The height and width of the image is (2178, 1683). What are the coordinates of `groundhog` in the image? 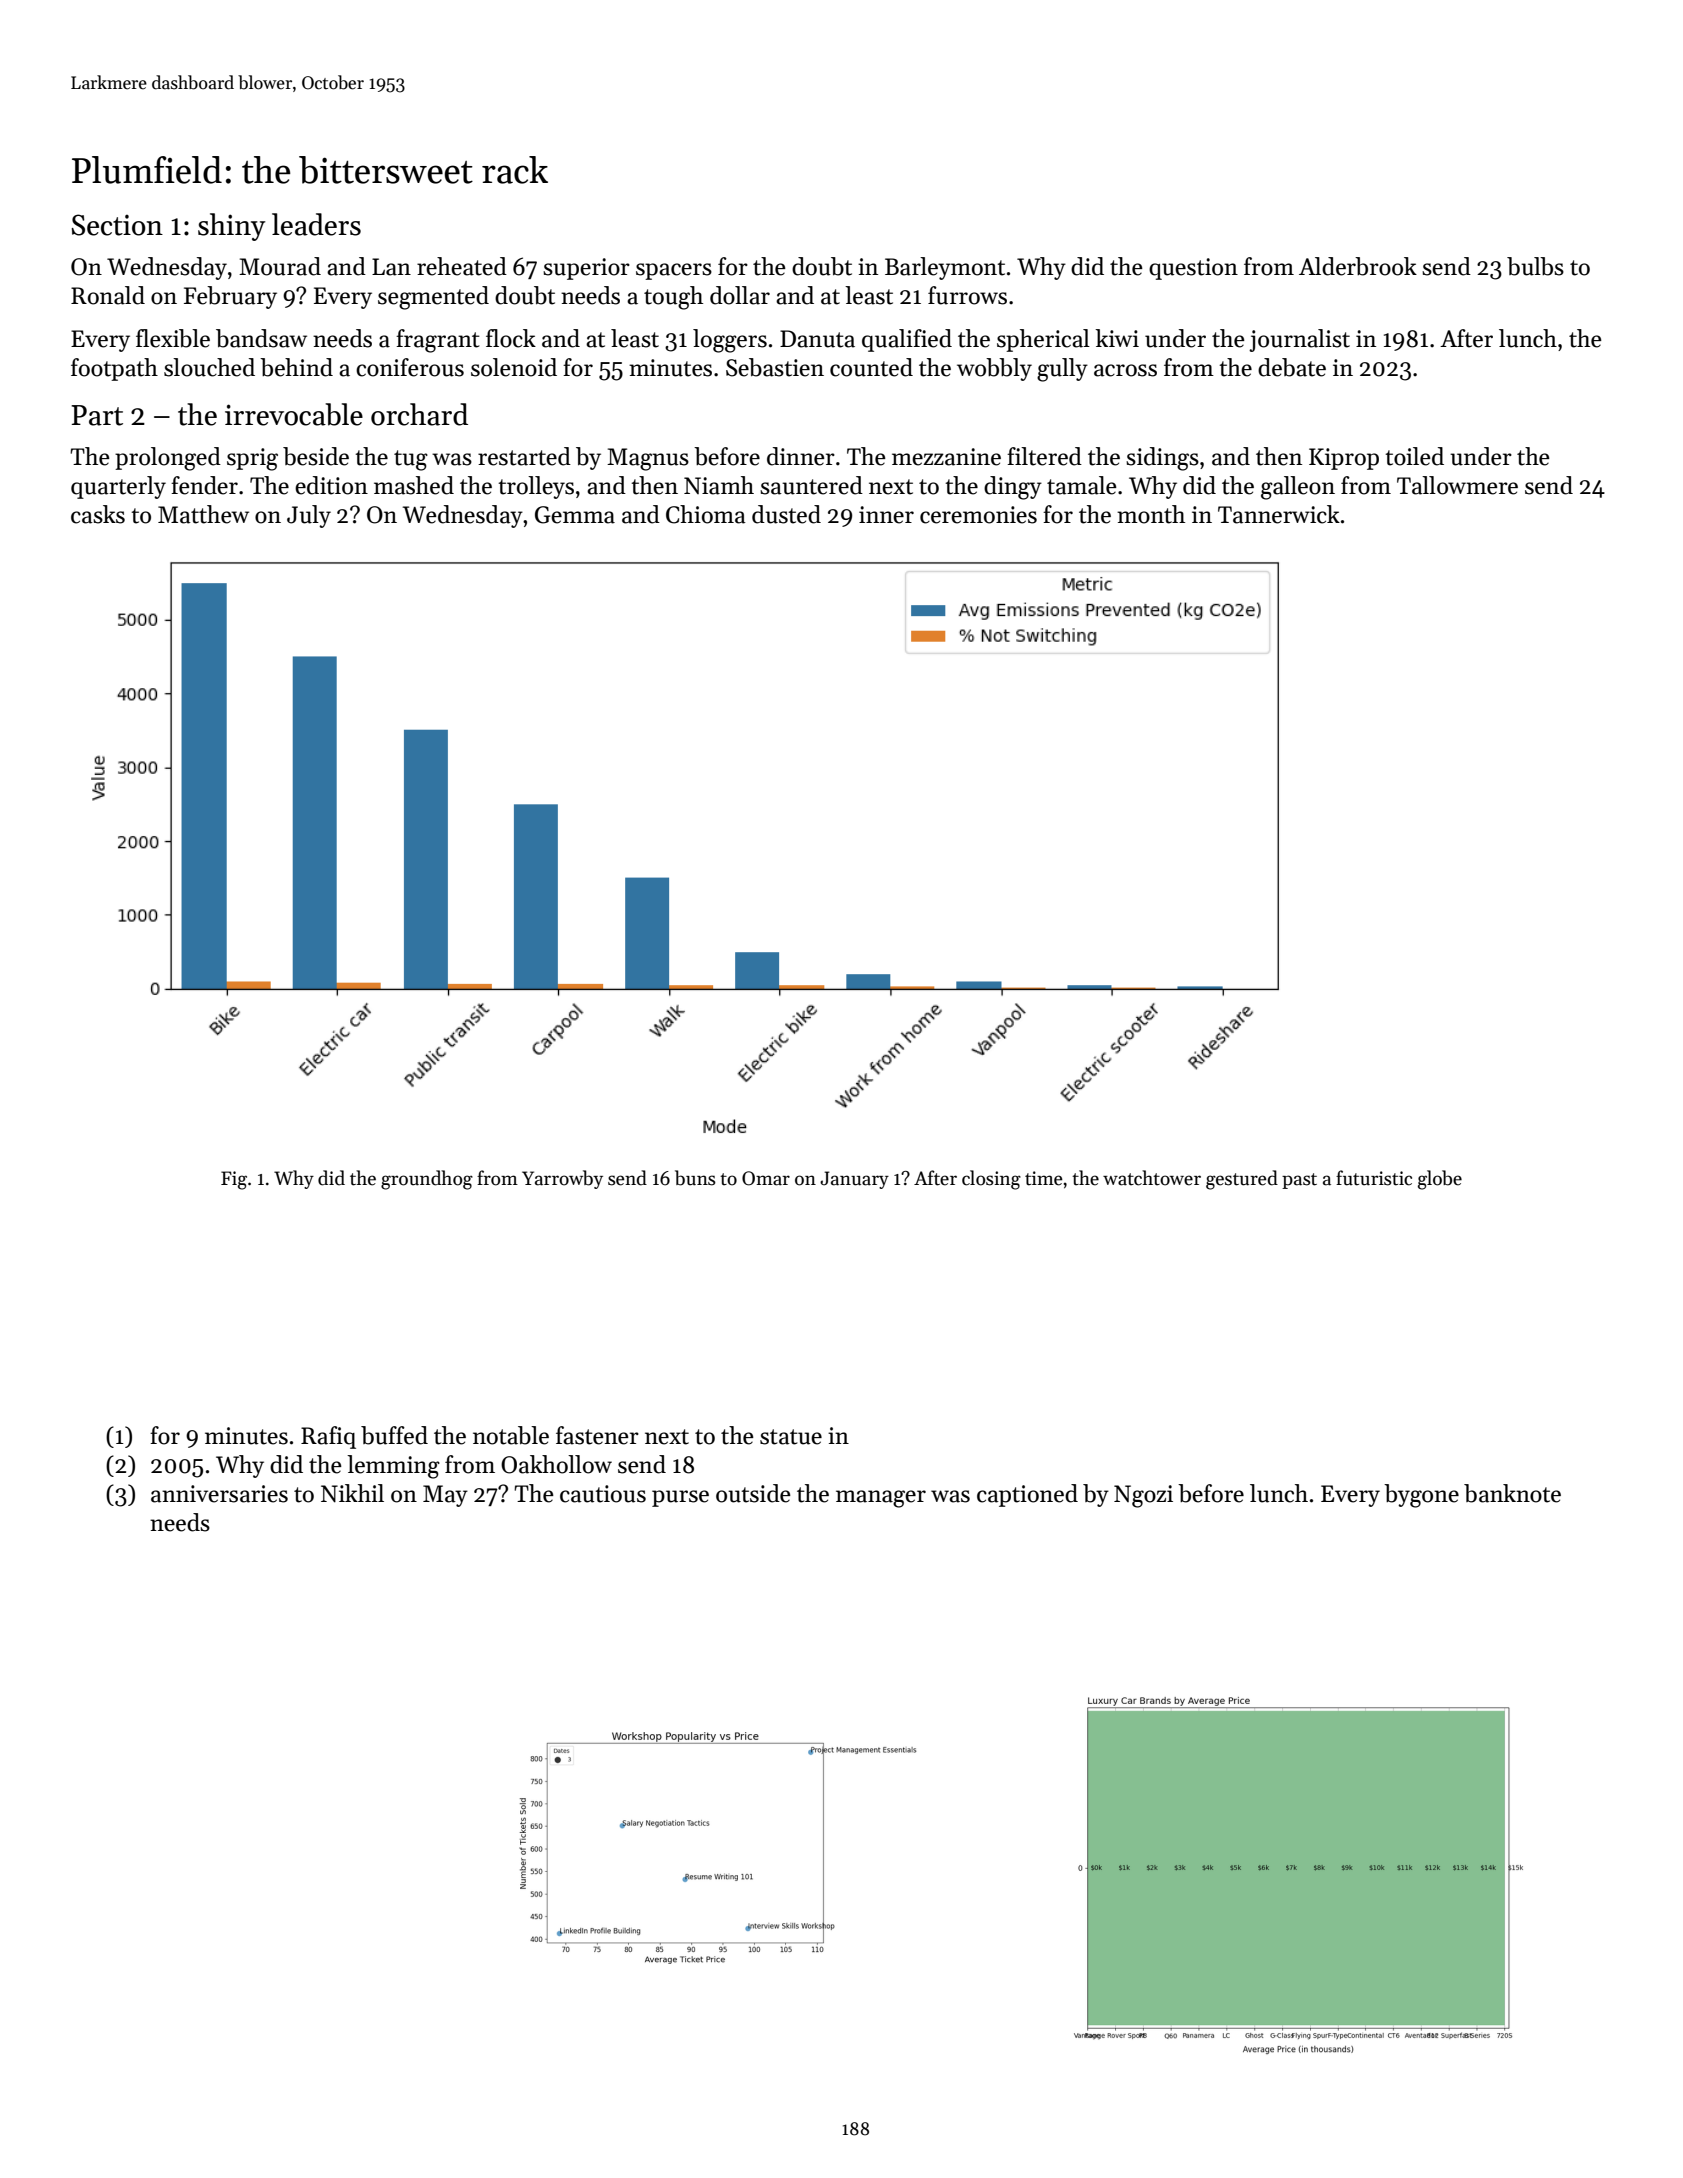 It's located at (427, 1180).
